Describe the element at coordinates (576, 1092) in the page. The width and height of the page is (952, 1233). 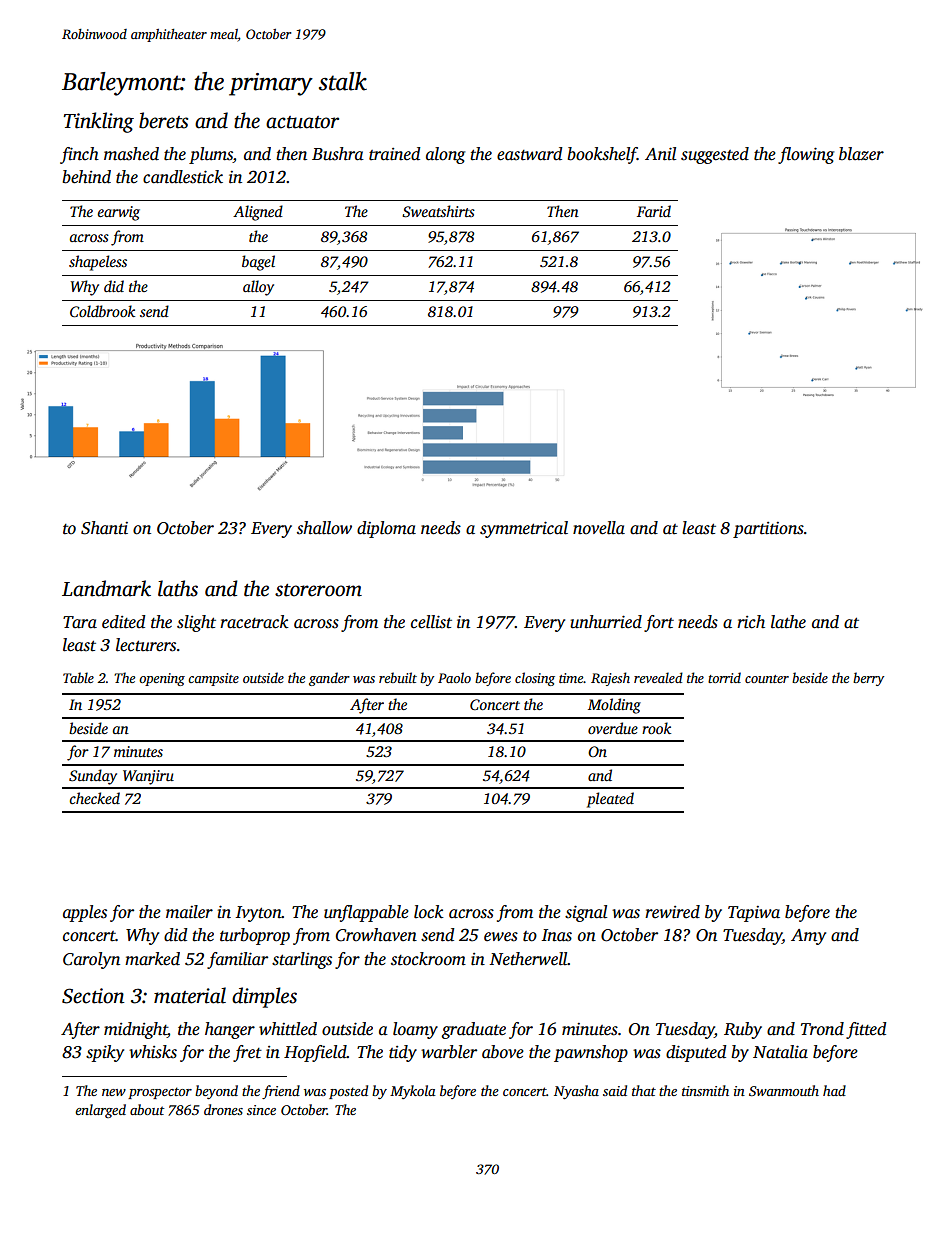
I see `Nyasha` at that location.
